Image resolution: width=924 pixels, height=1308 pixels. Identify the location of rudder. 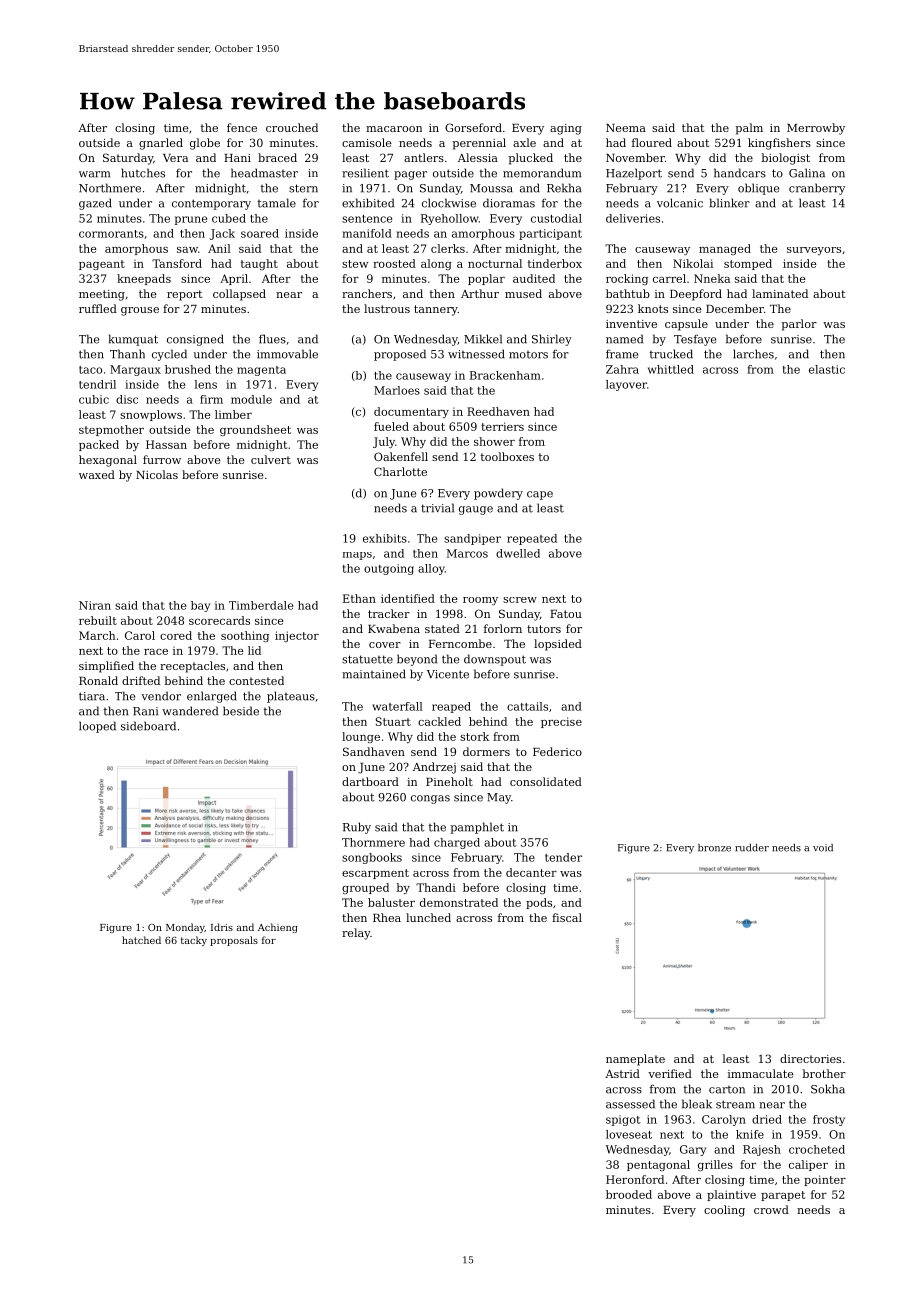
(752, 848).
